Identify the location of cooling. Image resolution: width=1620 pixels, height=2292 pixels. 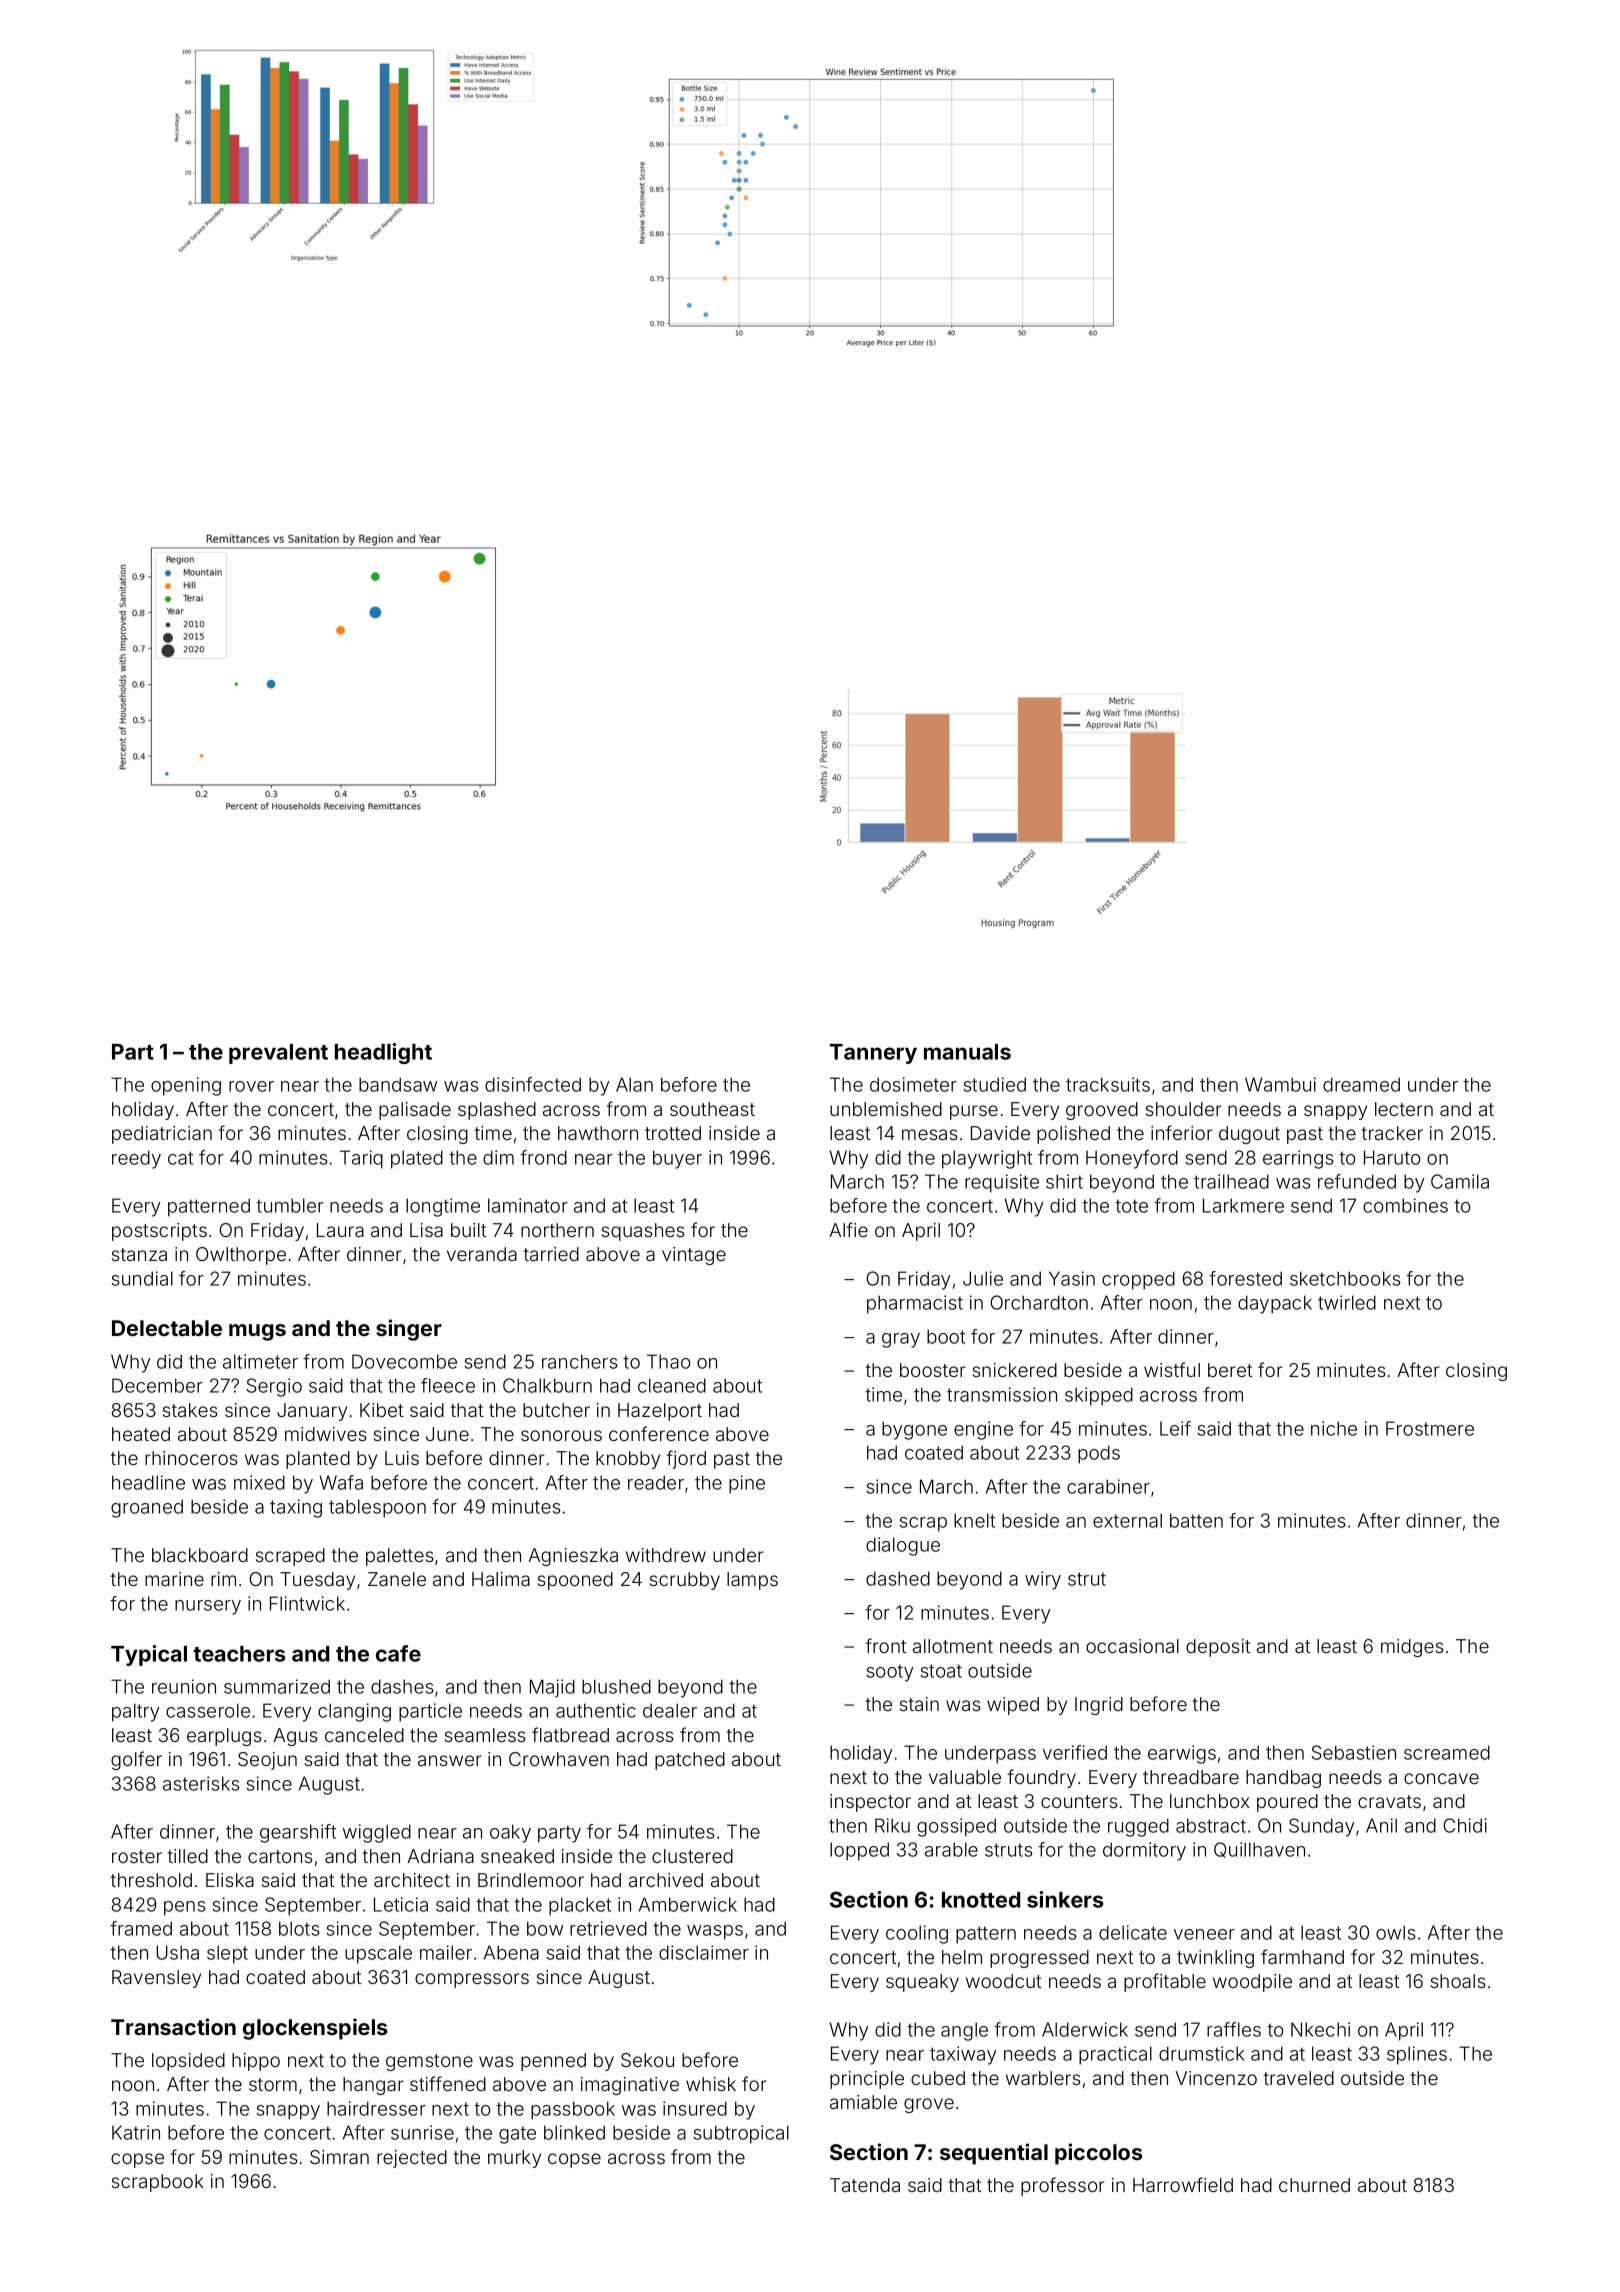
(917, 1934).
